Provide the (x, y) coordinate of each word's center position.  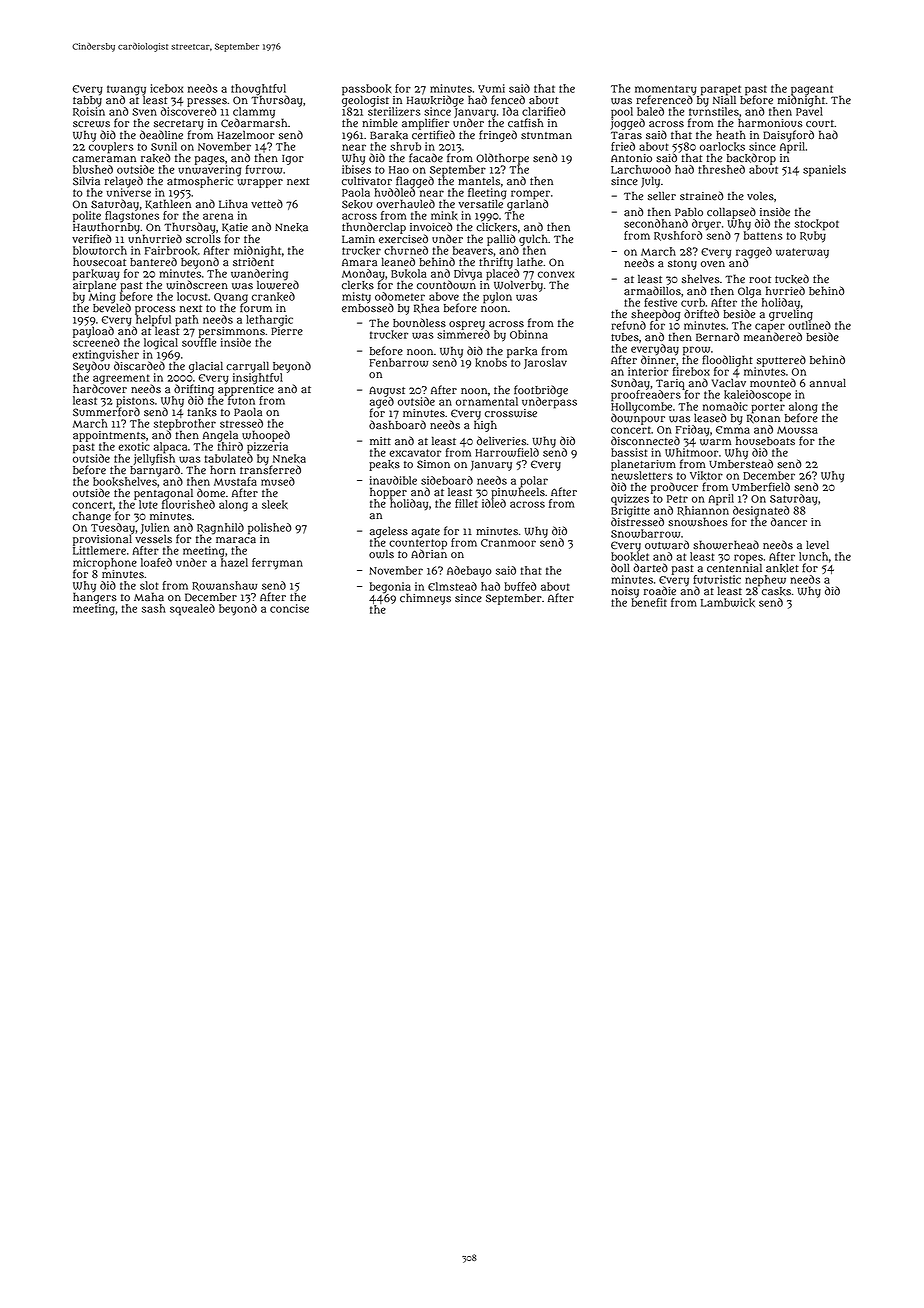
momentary (666, 90)
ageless (389, 532)
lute (148, 504)
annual (828, 383)
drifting (194, 390)
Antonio (631, 158)
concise (289, 608)
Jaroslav (545, 363)
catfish (526, 123)
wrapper (260, 183)
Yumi (491, 88)
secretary (179, 125)
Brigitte (630, 511)
